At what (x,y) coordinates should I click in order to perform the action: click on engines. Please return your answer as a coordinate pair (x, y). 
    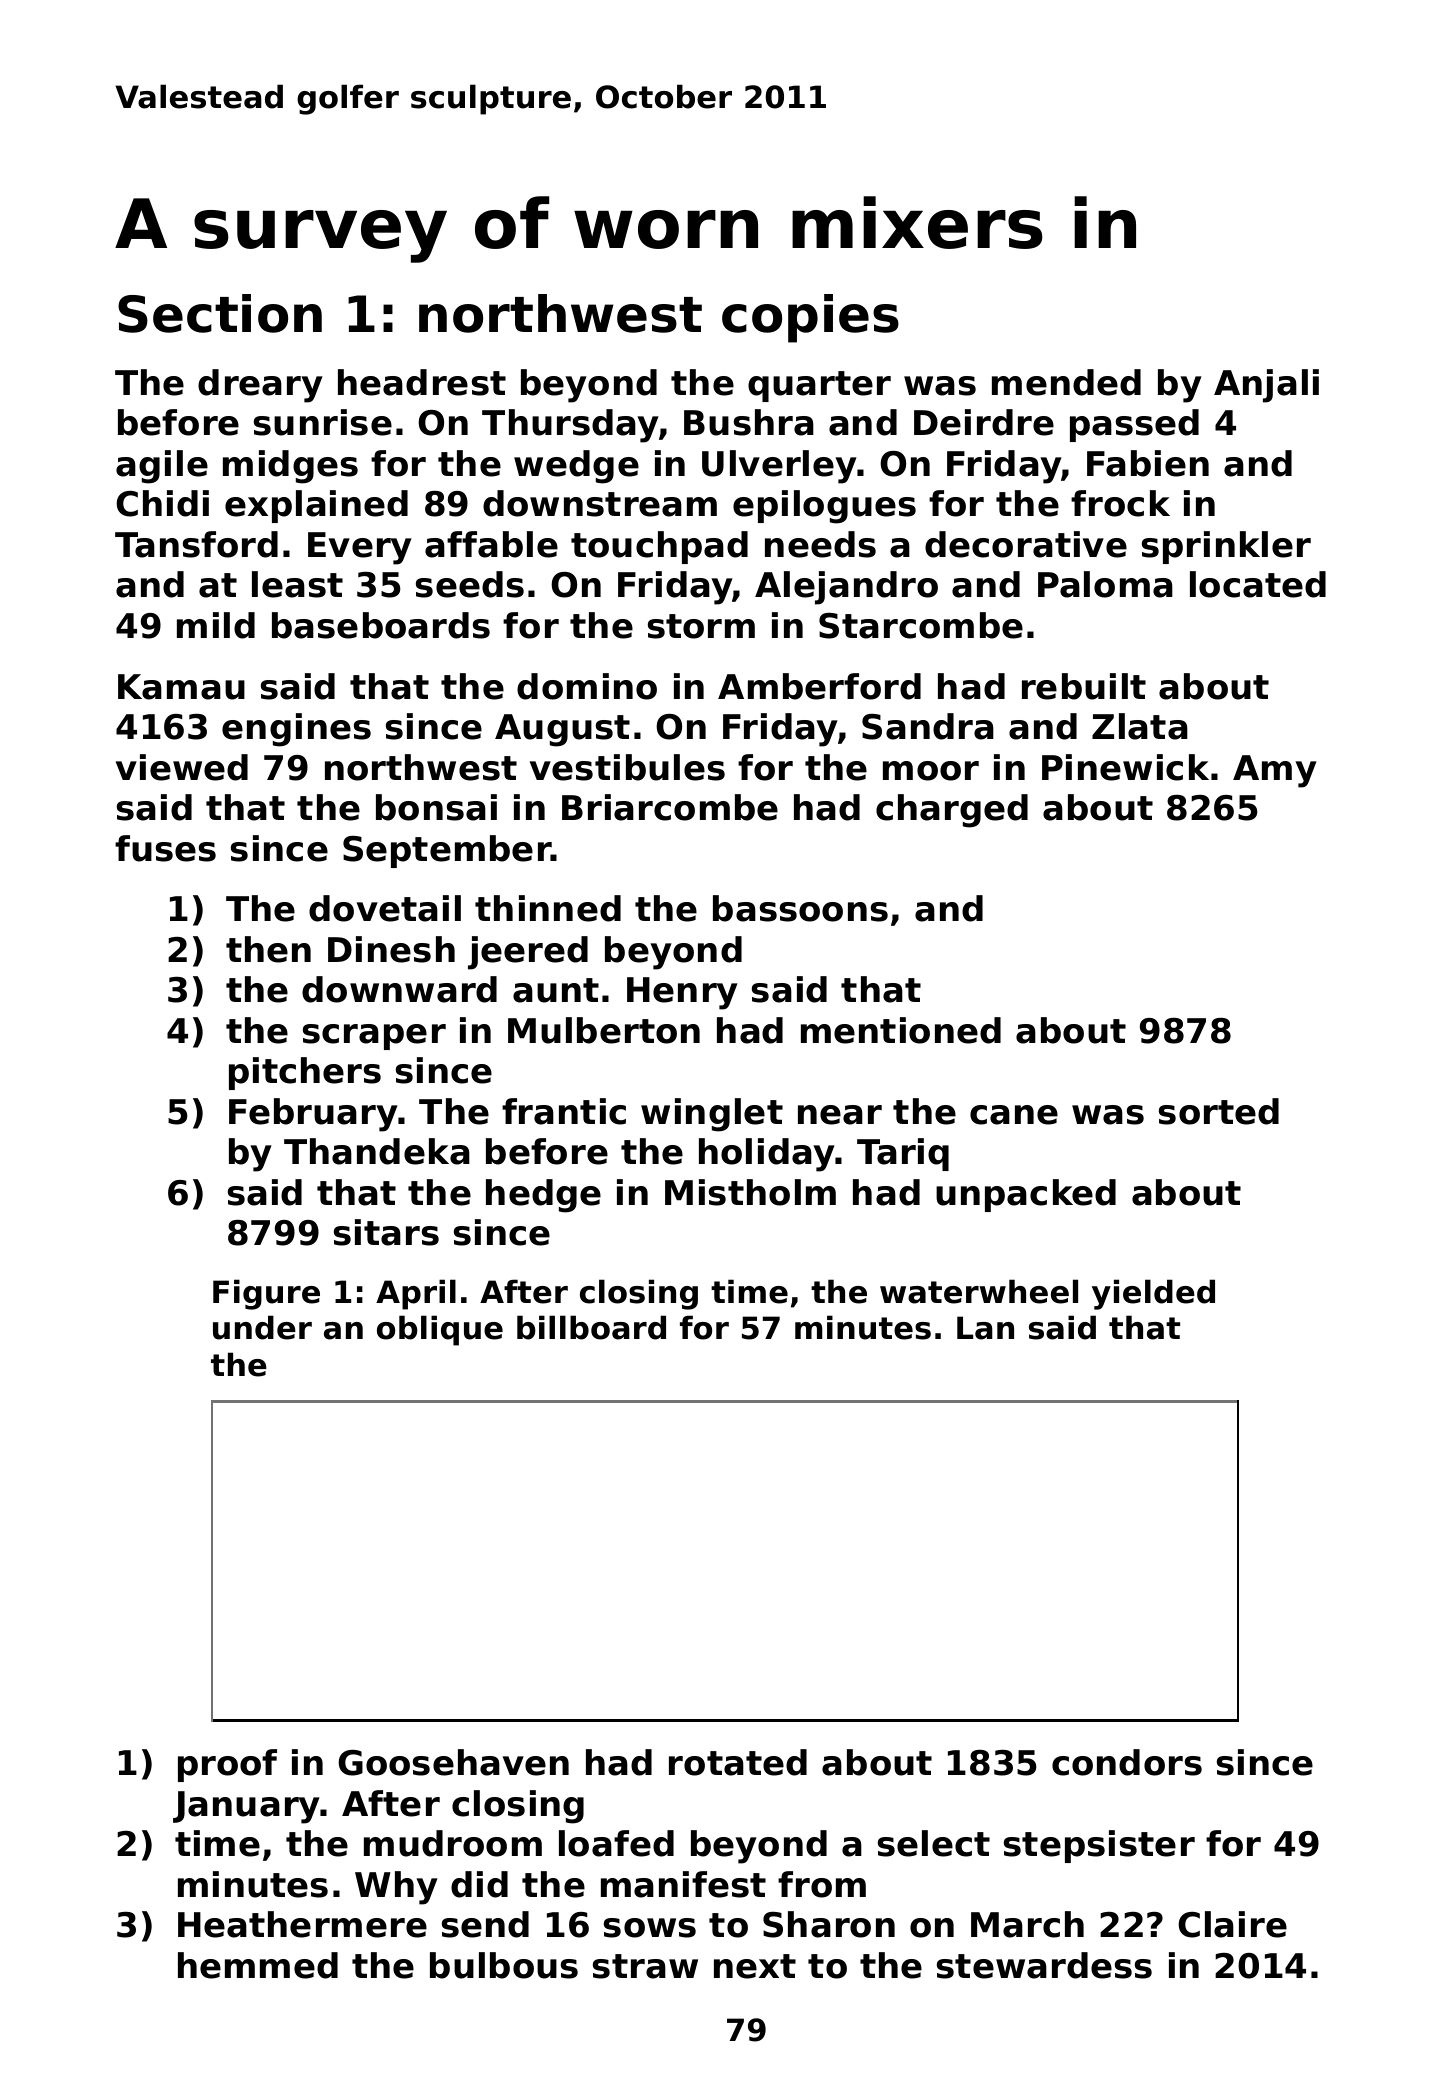
    Looking at the image, I should click on (296, 730).
